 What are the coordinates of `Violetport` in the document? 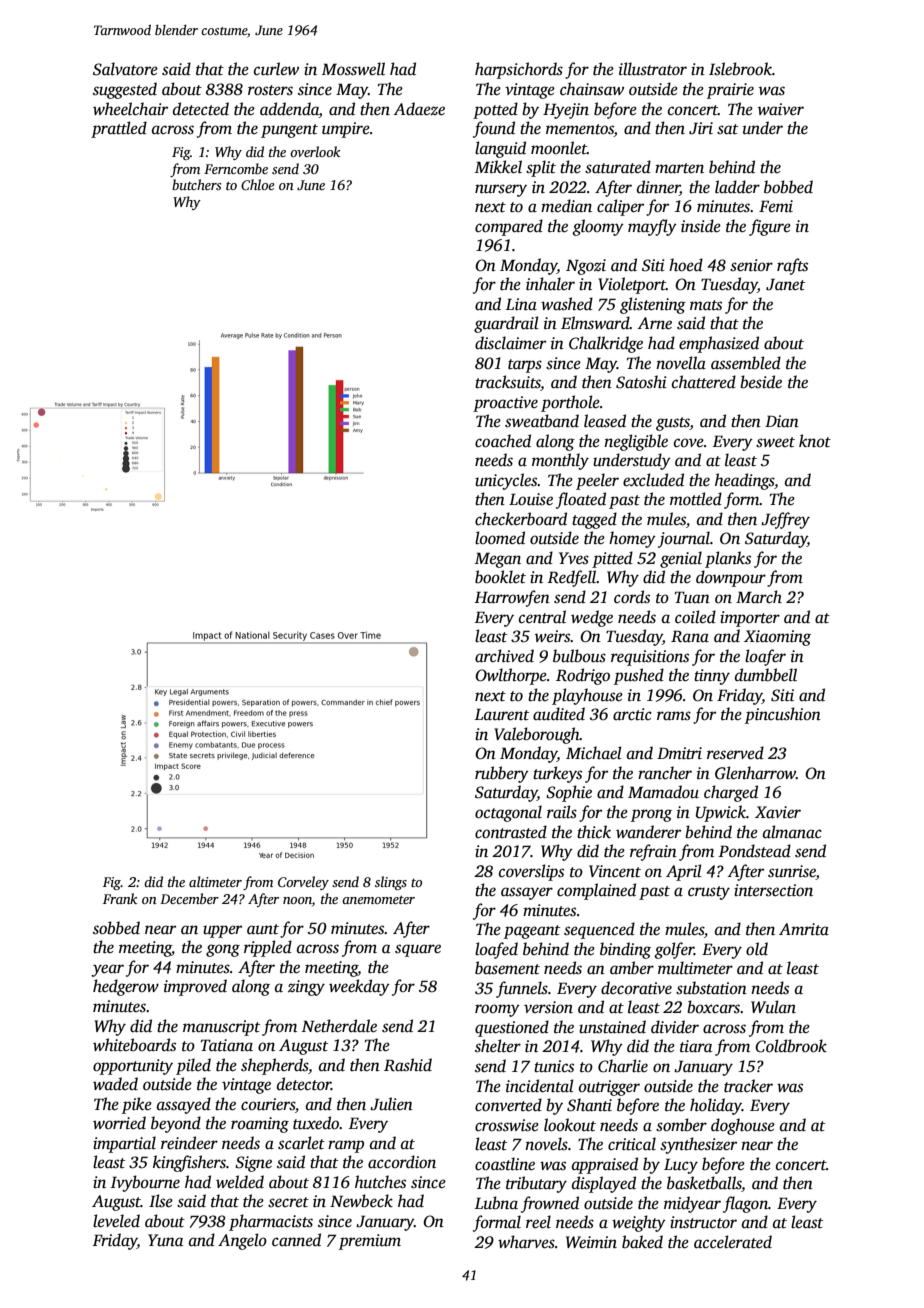 It's located at (632, 285).
